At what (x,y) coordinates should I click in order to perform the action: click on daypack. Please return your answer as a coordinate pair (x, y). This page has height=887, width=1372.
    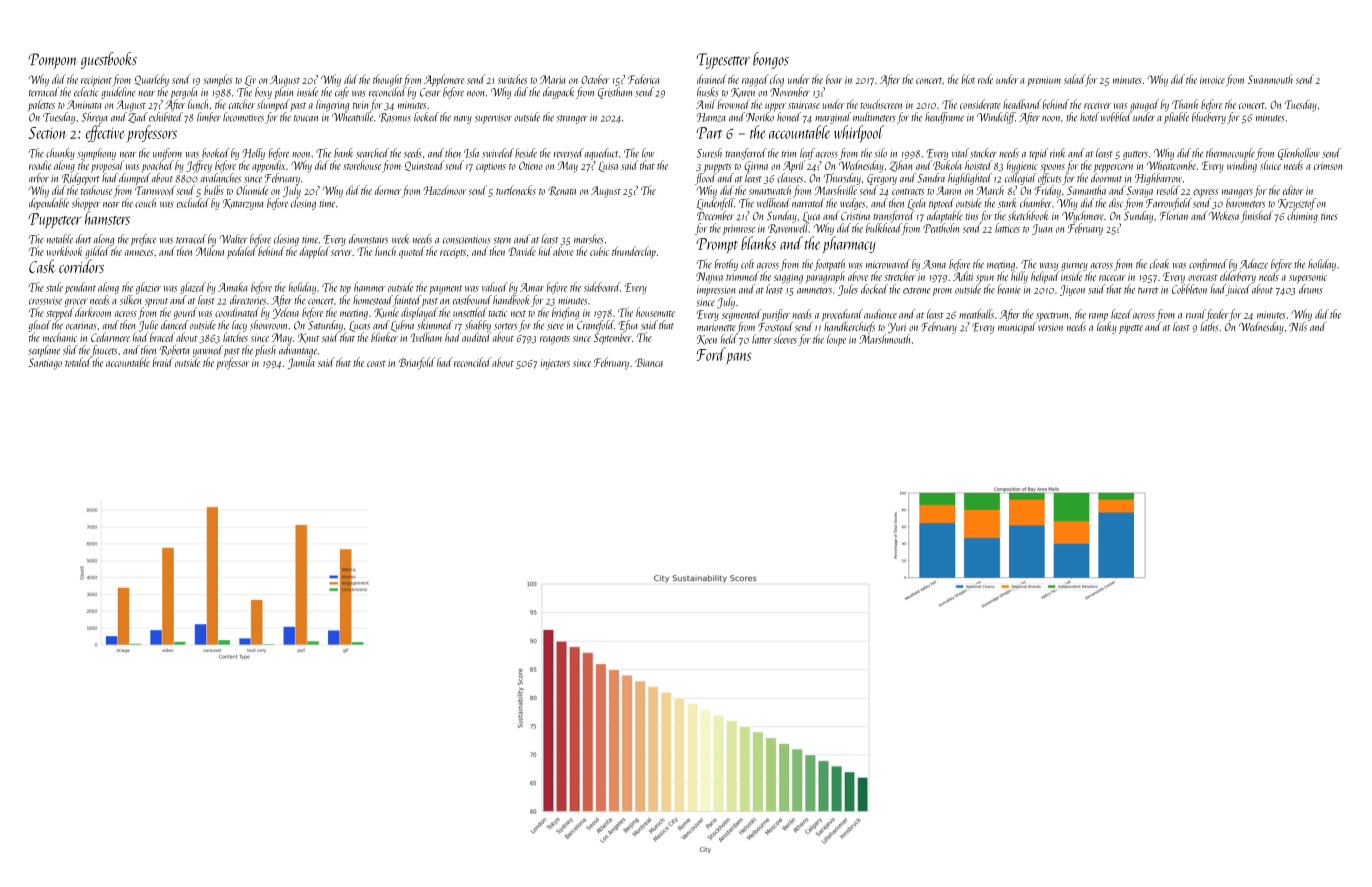
    Looking at the image, I should click on (558, 93).
